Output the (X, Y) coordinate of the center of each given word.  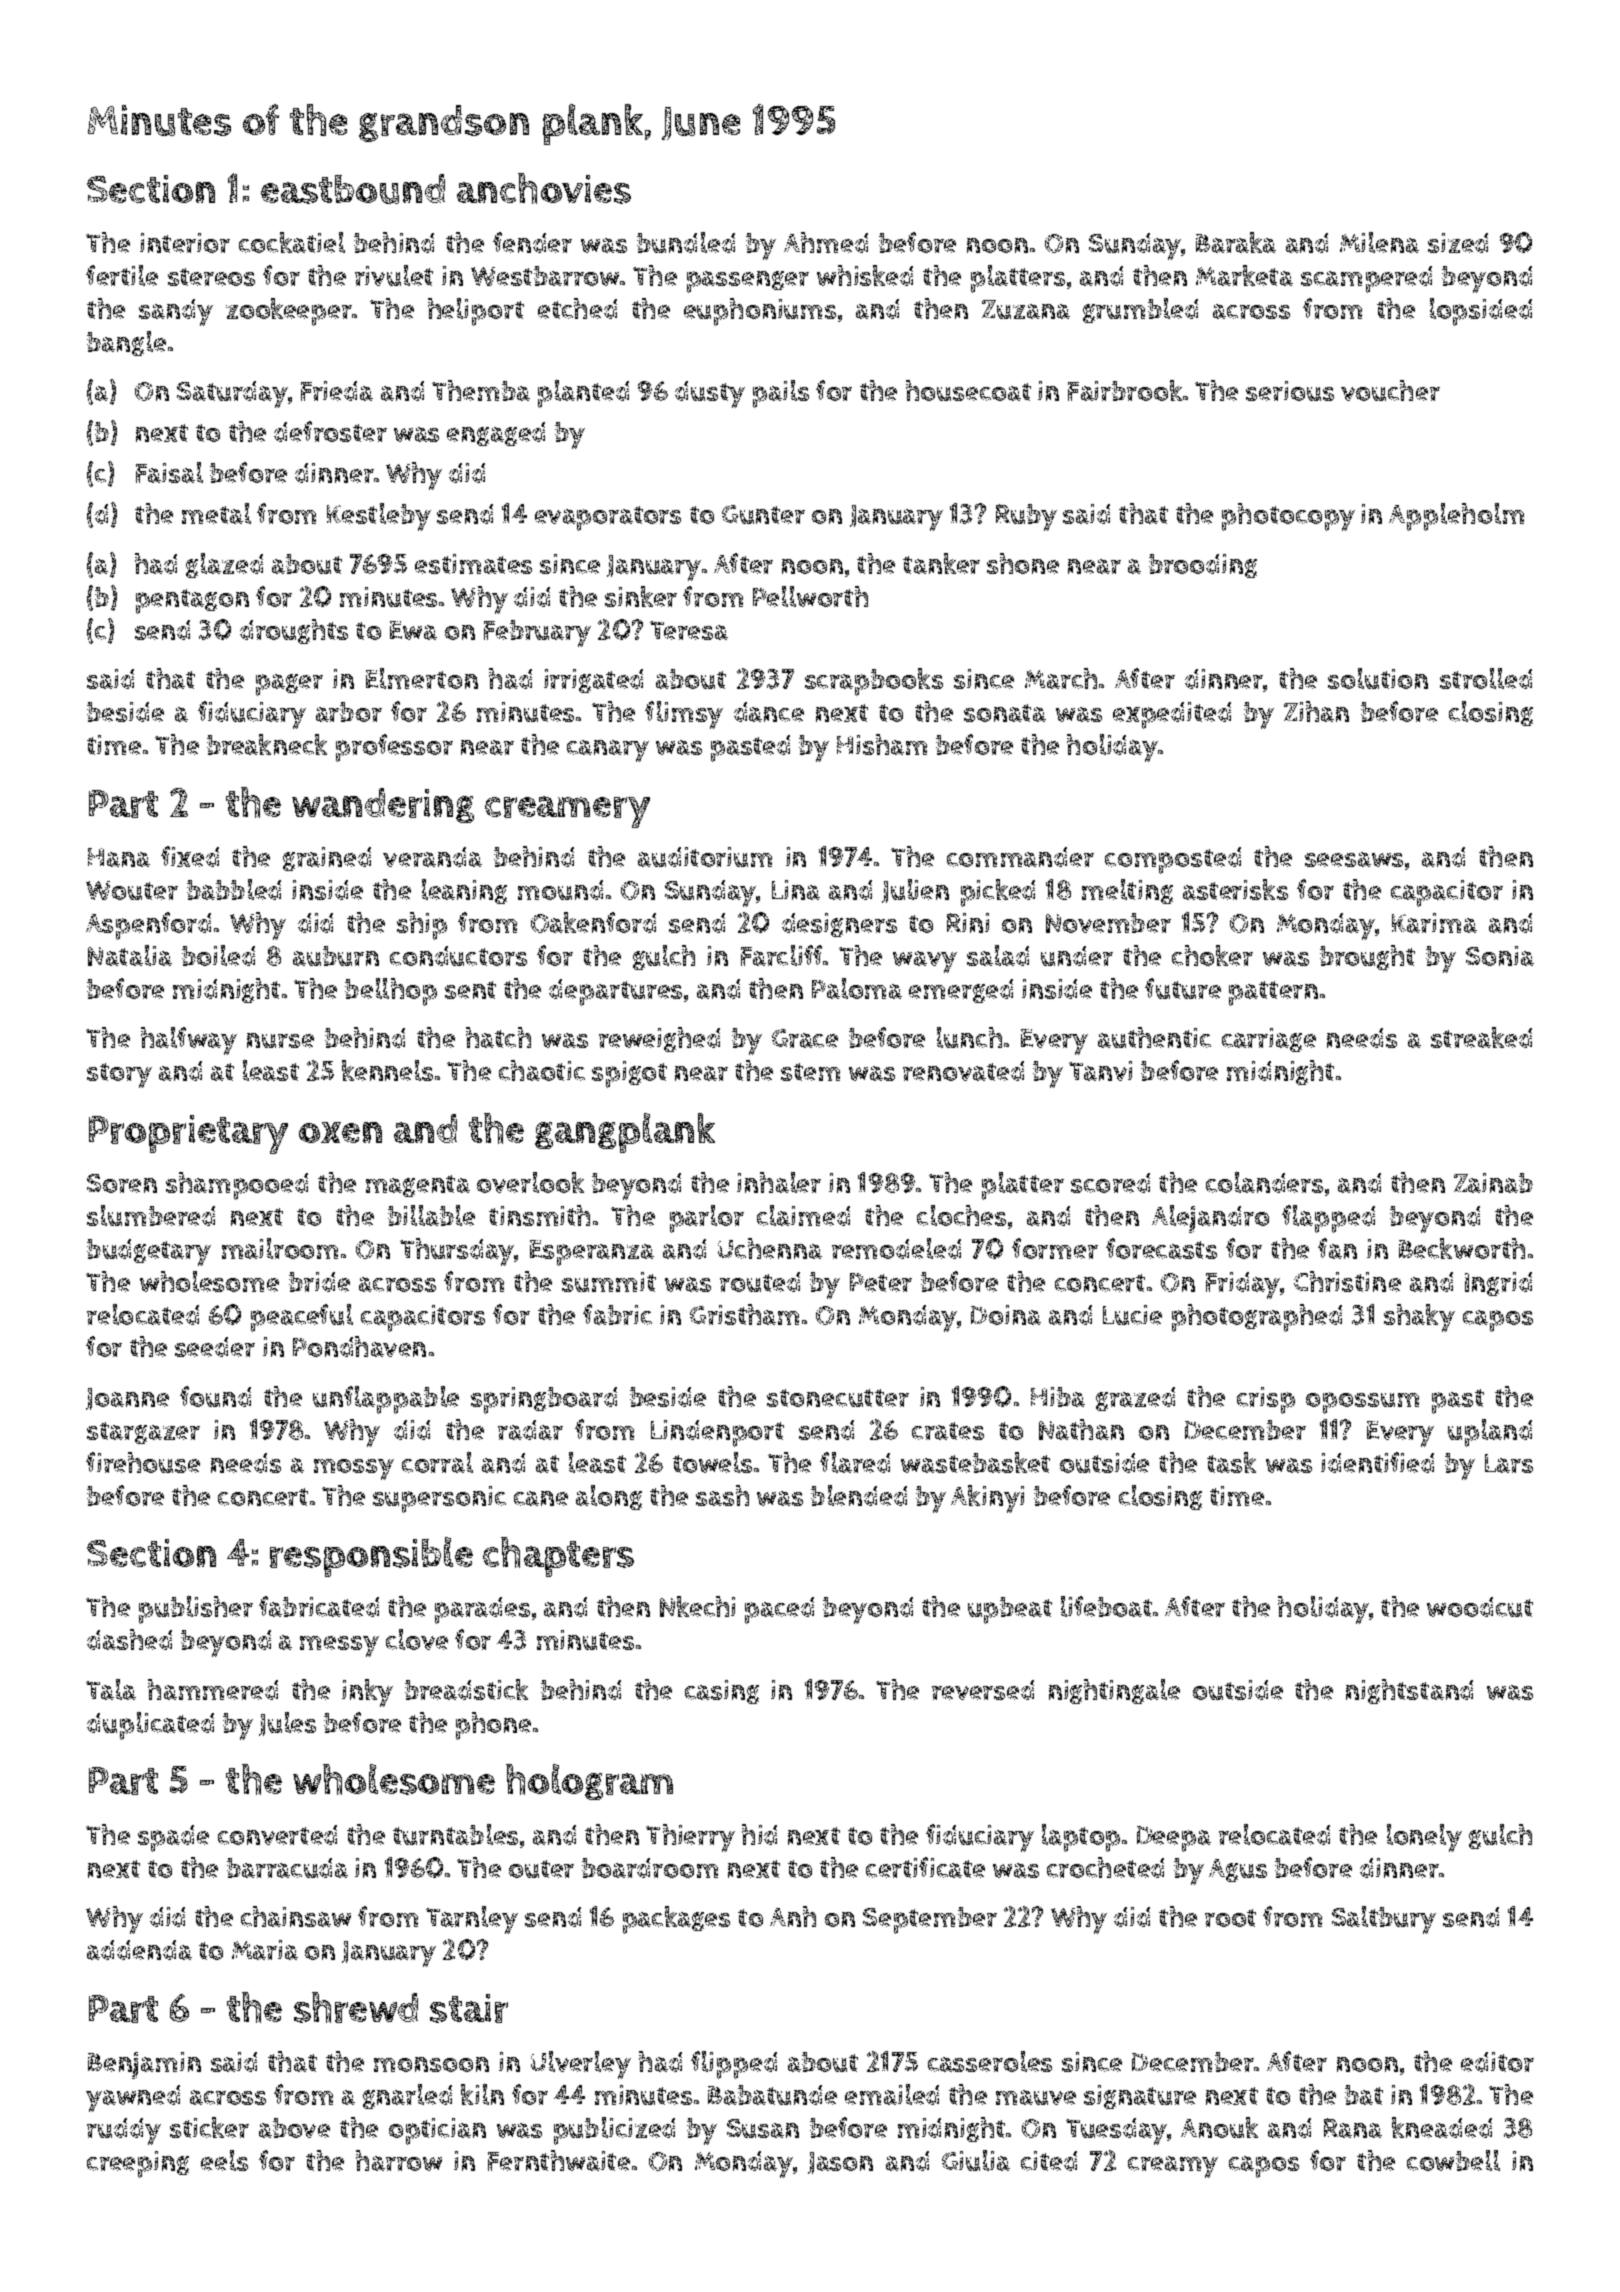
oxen (340, 1132)
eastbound (353, 189)
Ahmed (826, 242)
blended (859, 1495)
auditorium (705, 857)
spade (173, 1838)
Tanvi (1100, 1071)
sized (1458, 243)
